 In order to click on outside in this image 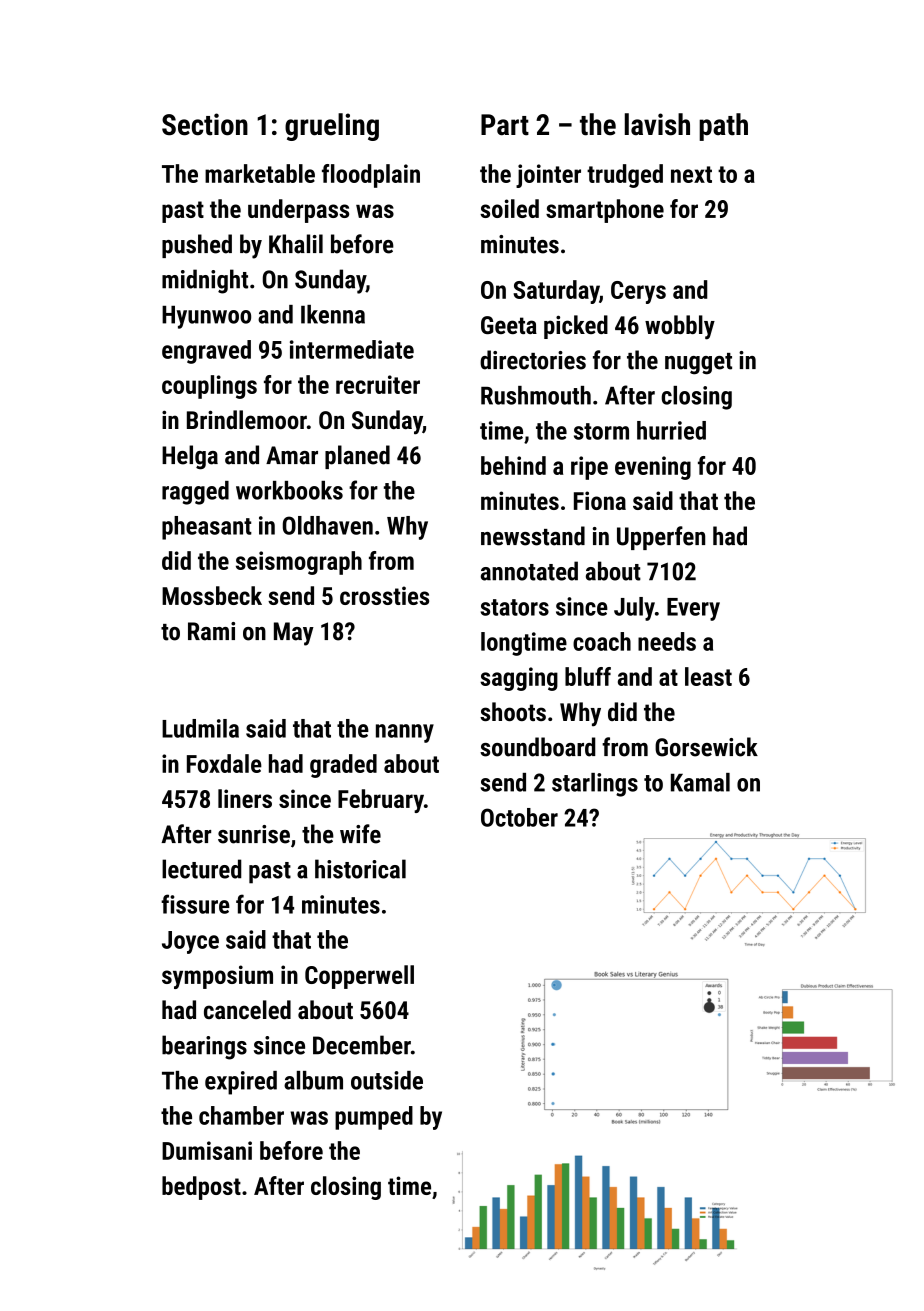, I will do `click(387, 1080)`.
